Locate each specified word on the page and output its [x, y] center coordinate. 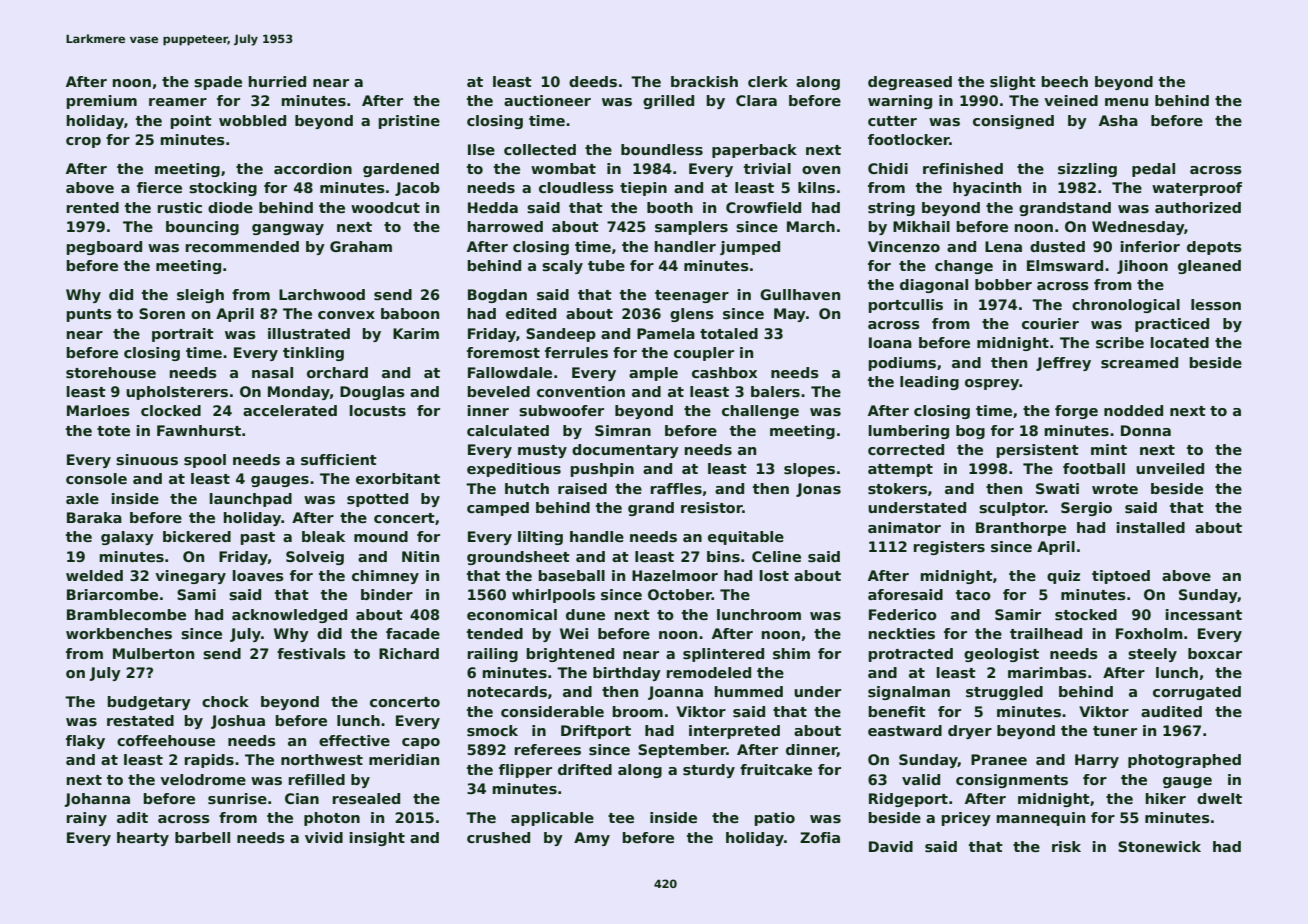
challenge [760, 412]
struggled [1004, 693]
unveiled [1170, 468]
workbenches [119, 633]
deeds [593, 81]
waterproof [1197, 189]
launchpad [251, 500]
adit [132, 817]
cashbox [724, 372]
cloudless [576, 187]
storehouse [111, 372]
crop [83, 142]
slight [1013, 83]
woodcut [385, 207]
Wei [574, 633]
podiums [902, 364]
